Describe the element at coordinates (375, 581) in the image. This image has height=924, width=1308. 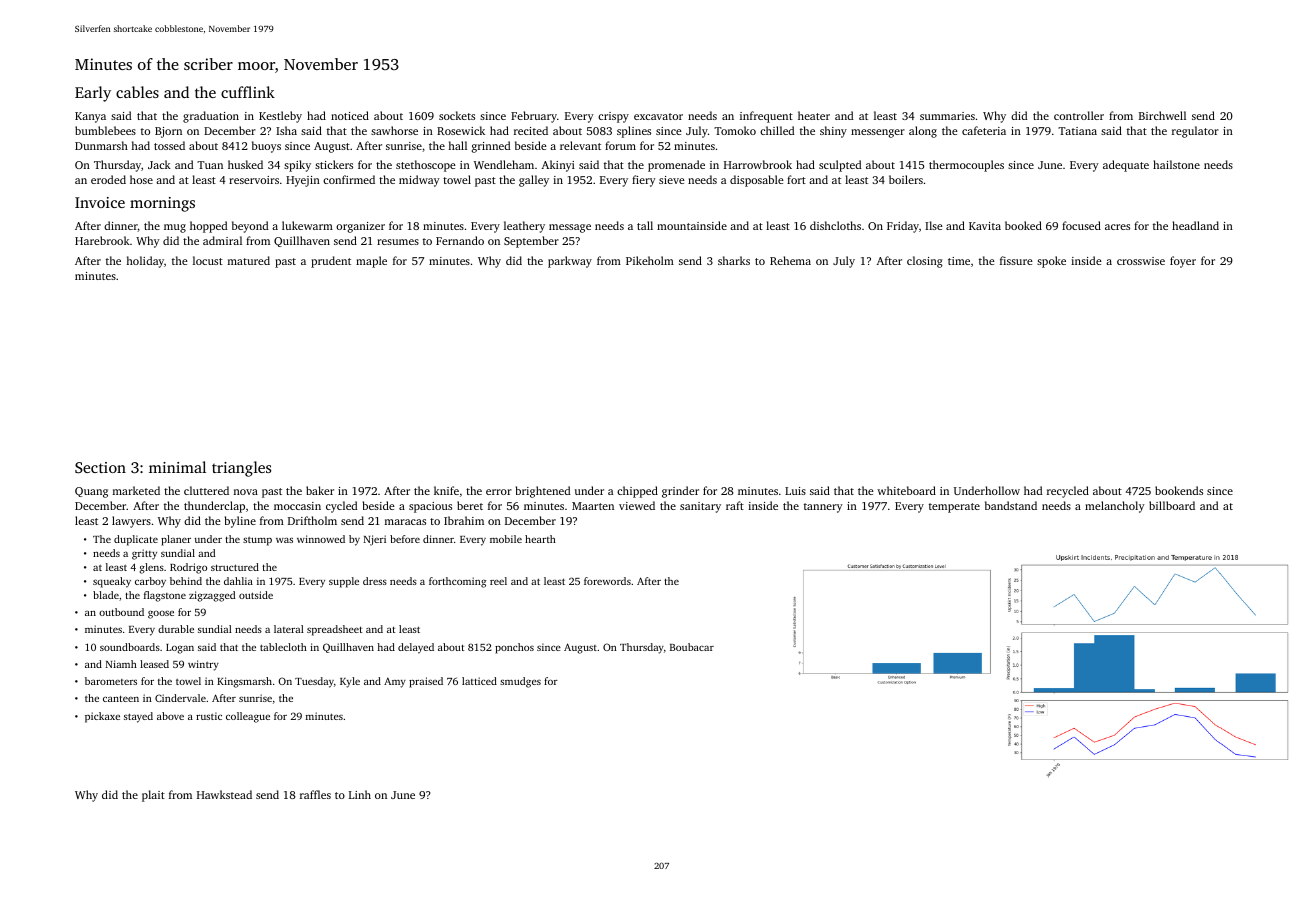
I see `dress` at that location.
